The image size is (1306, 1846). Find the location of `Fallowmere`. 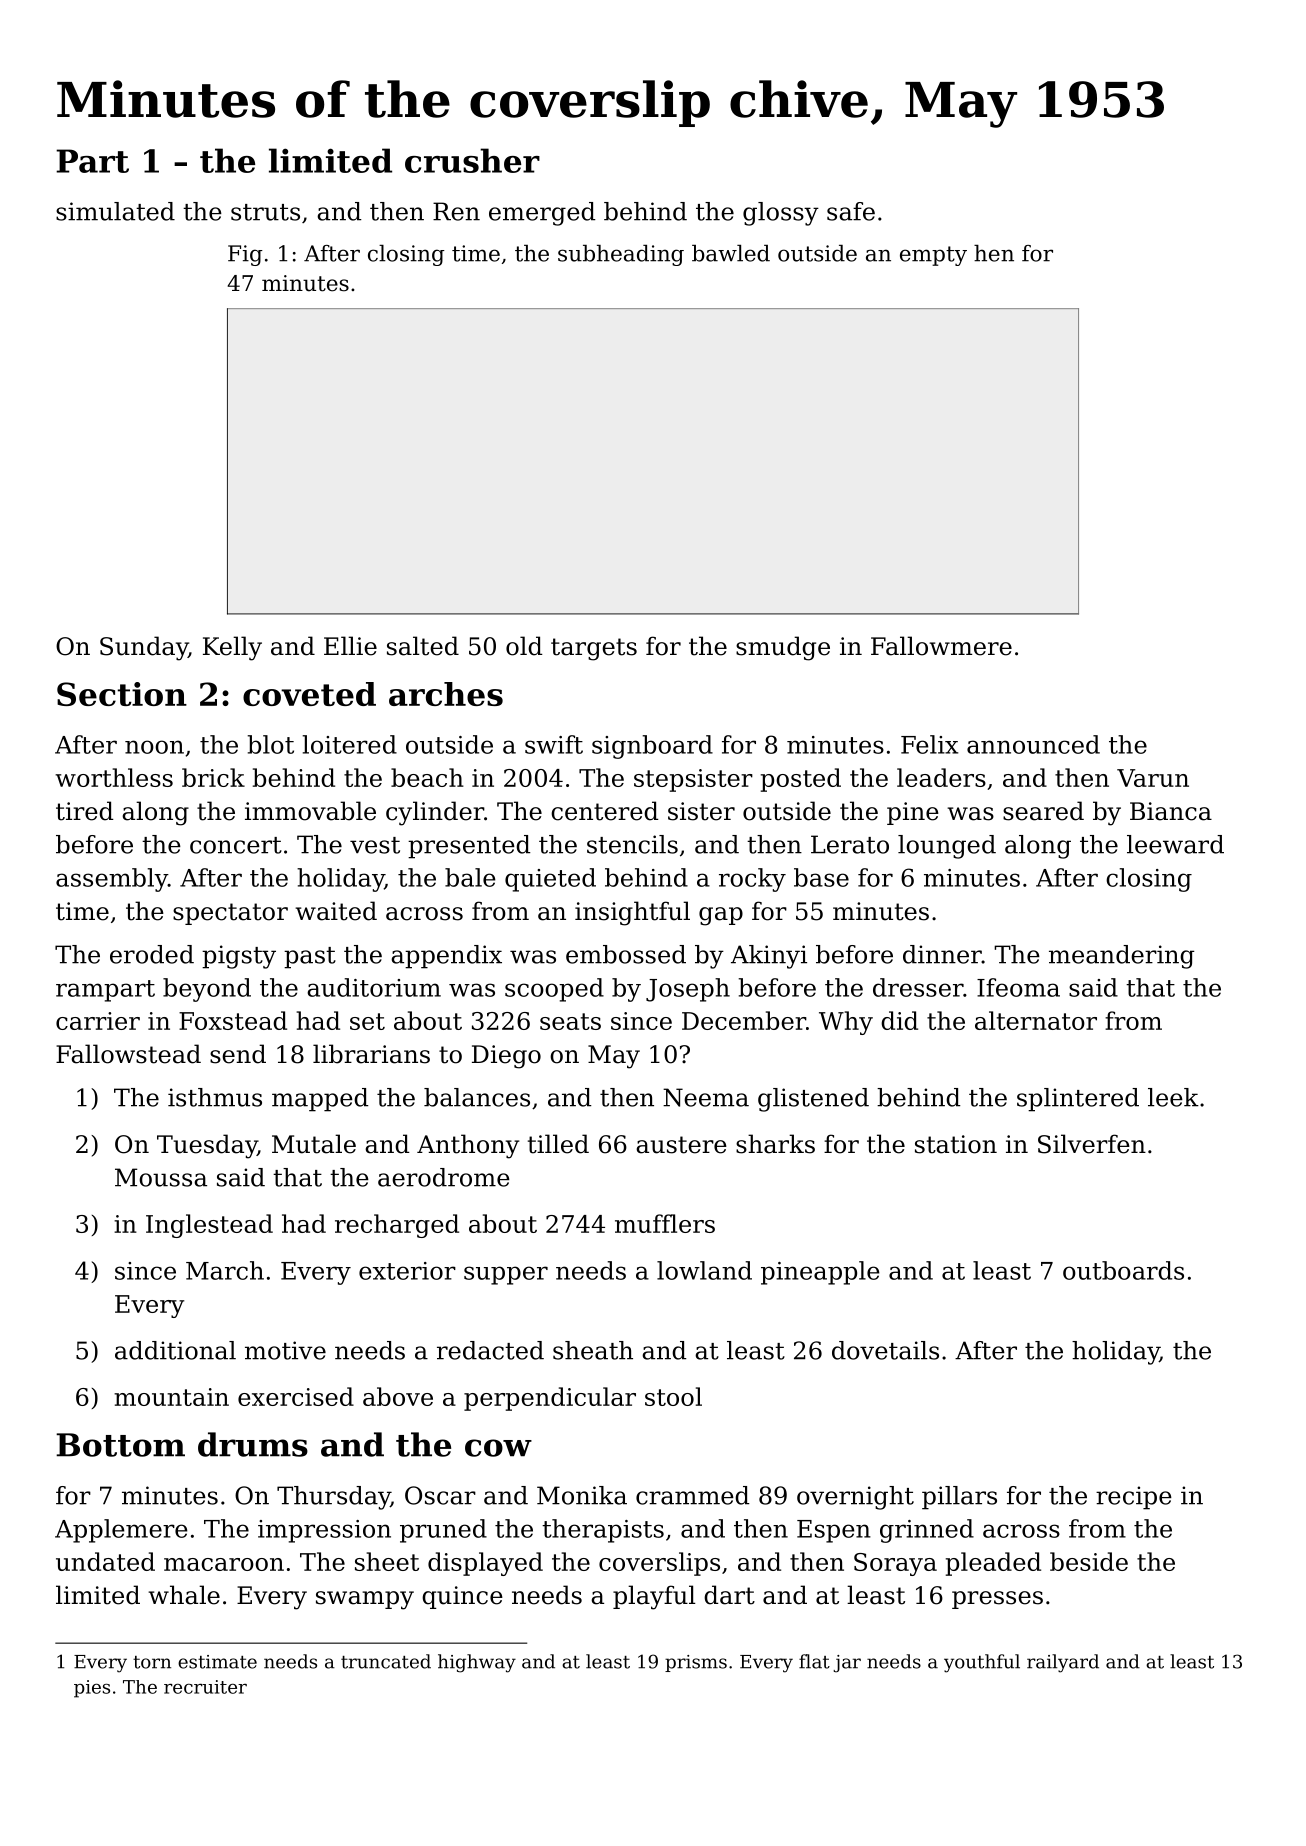

Fallowmere is located at coordinates (941, 646).
